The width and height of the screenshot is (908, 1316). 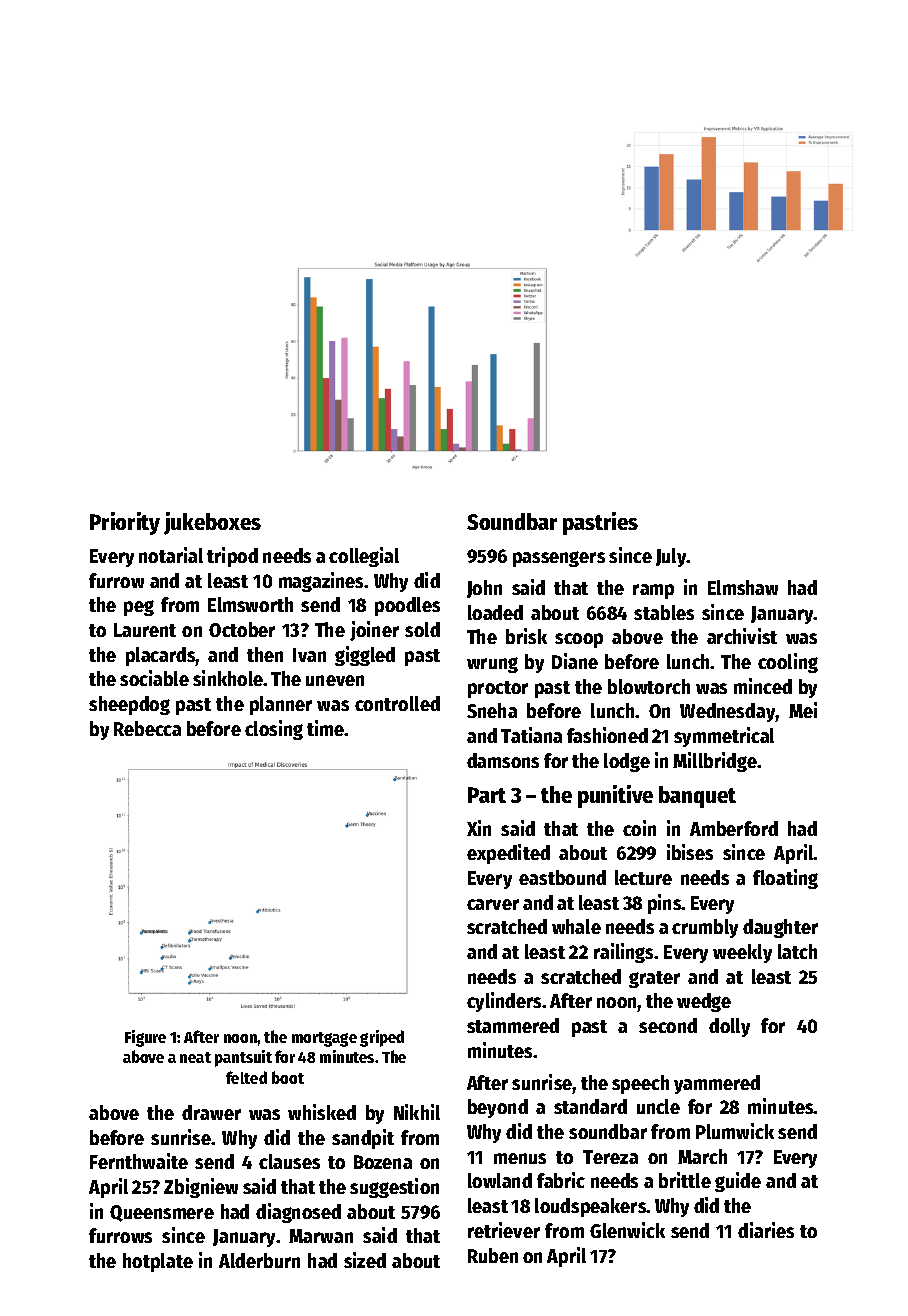 What do you see at coordinates (417, 1112) in the screenshot?
I see `Nikhil` at bounding box center [417, 1112].
